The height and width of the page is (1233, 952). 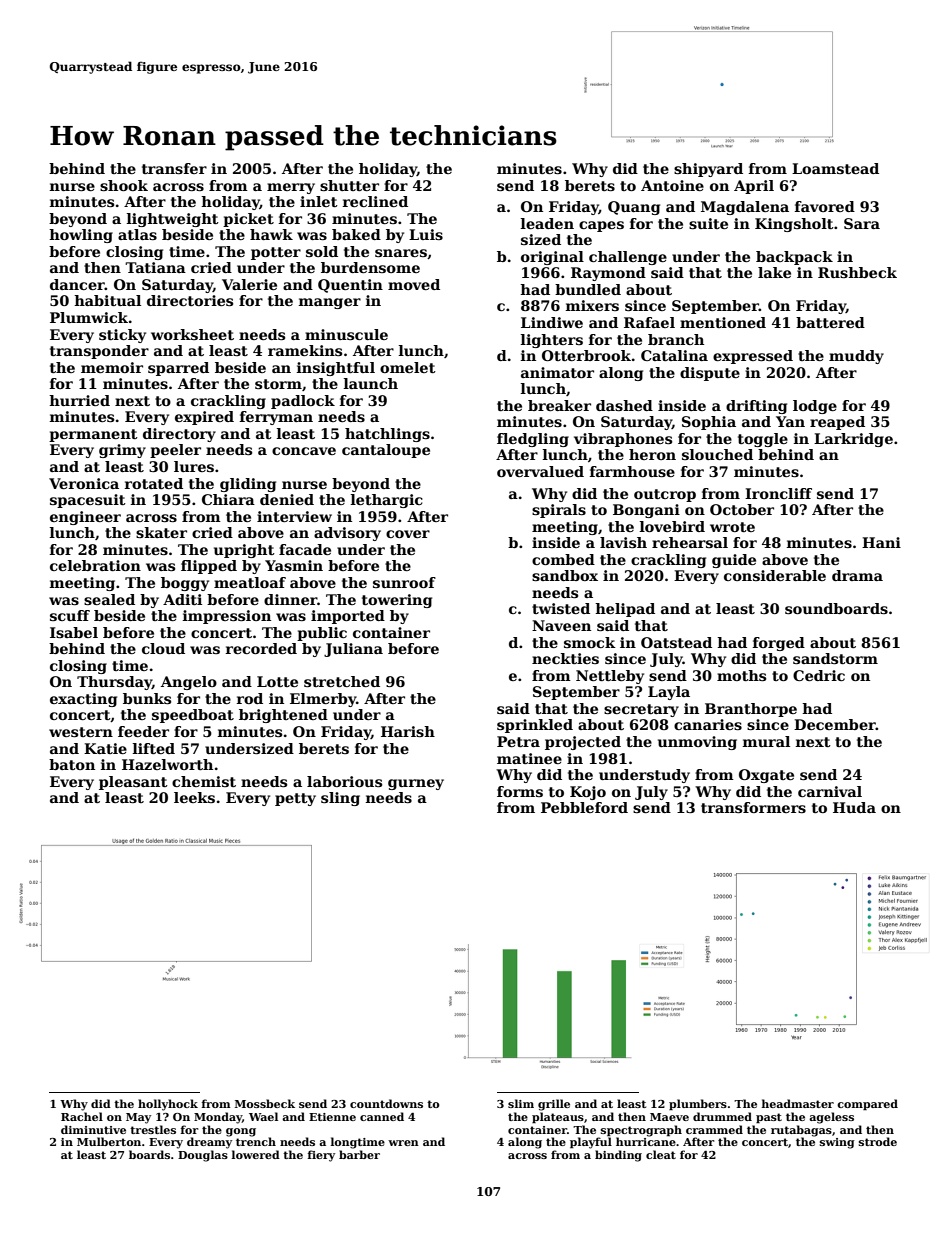 I want to click on Yasmin, so click(x=294, y=565).
